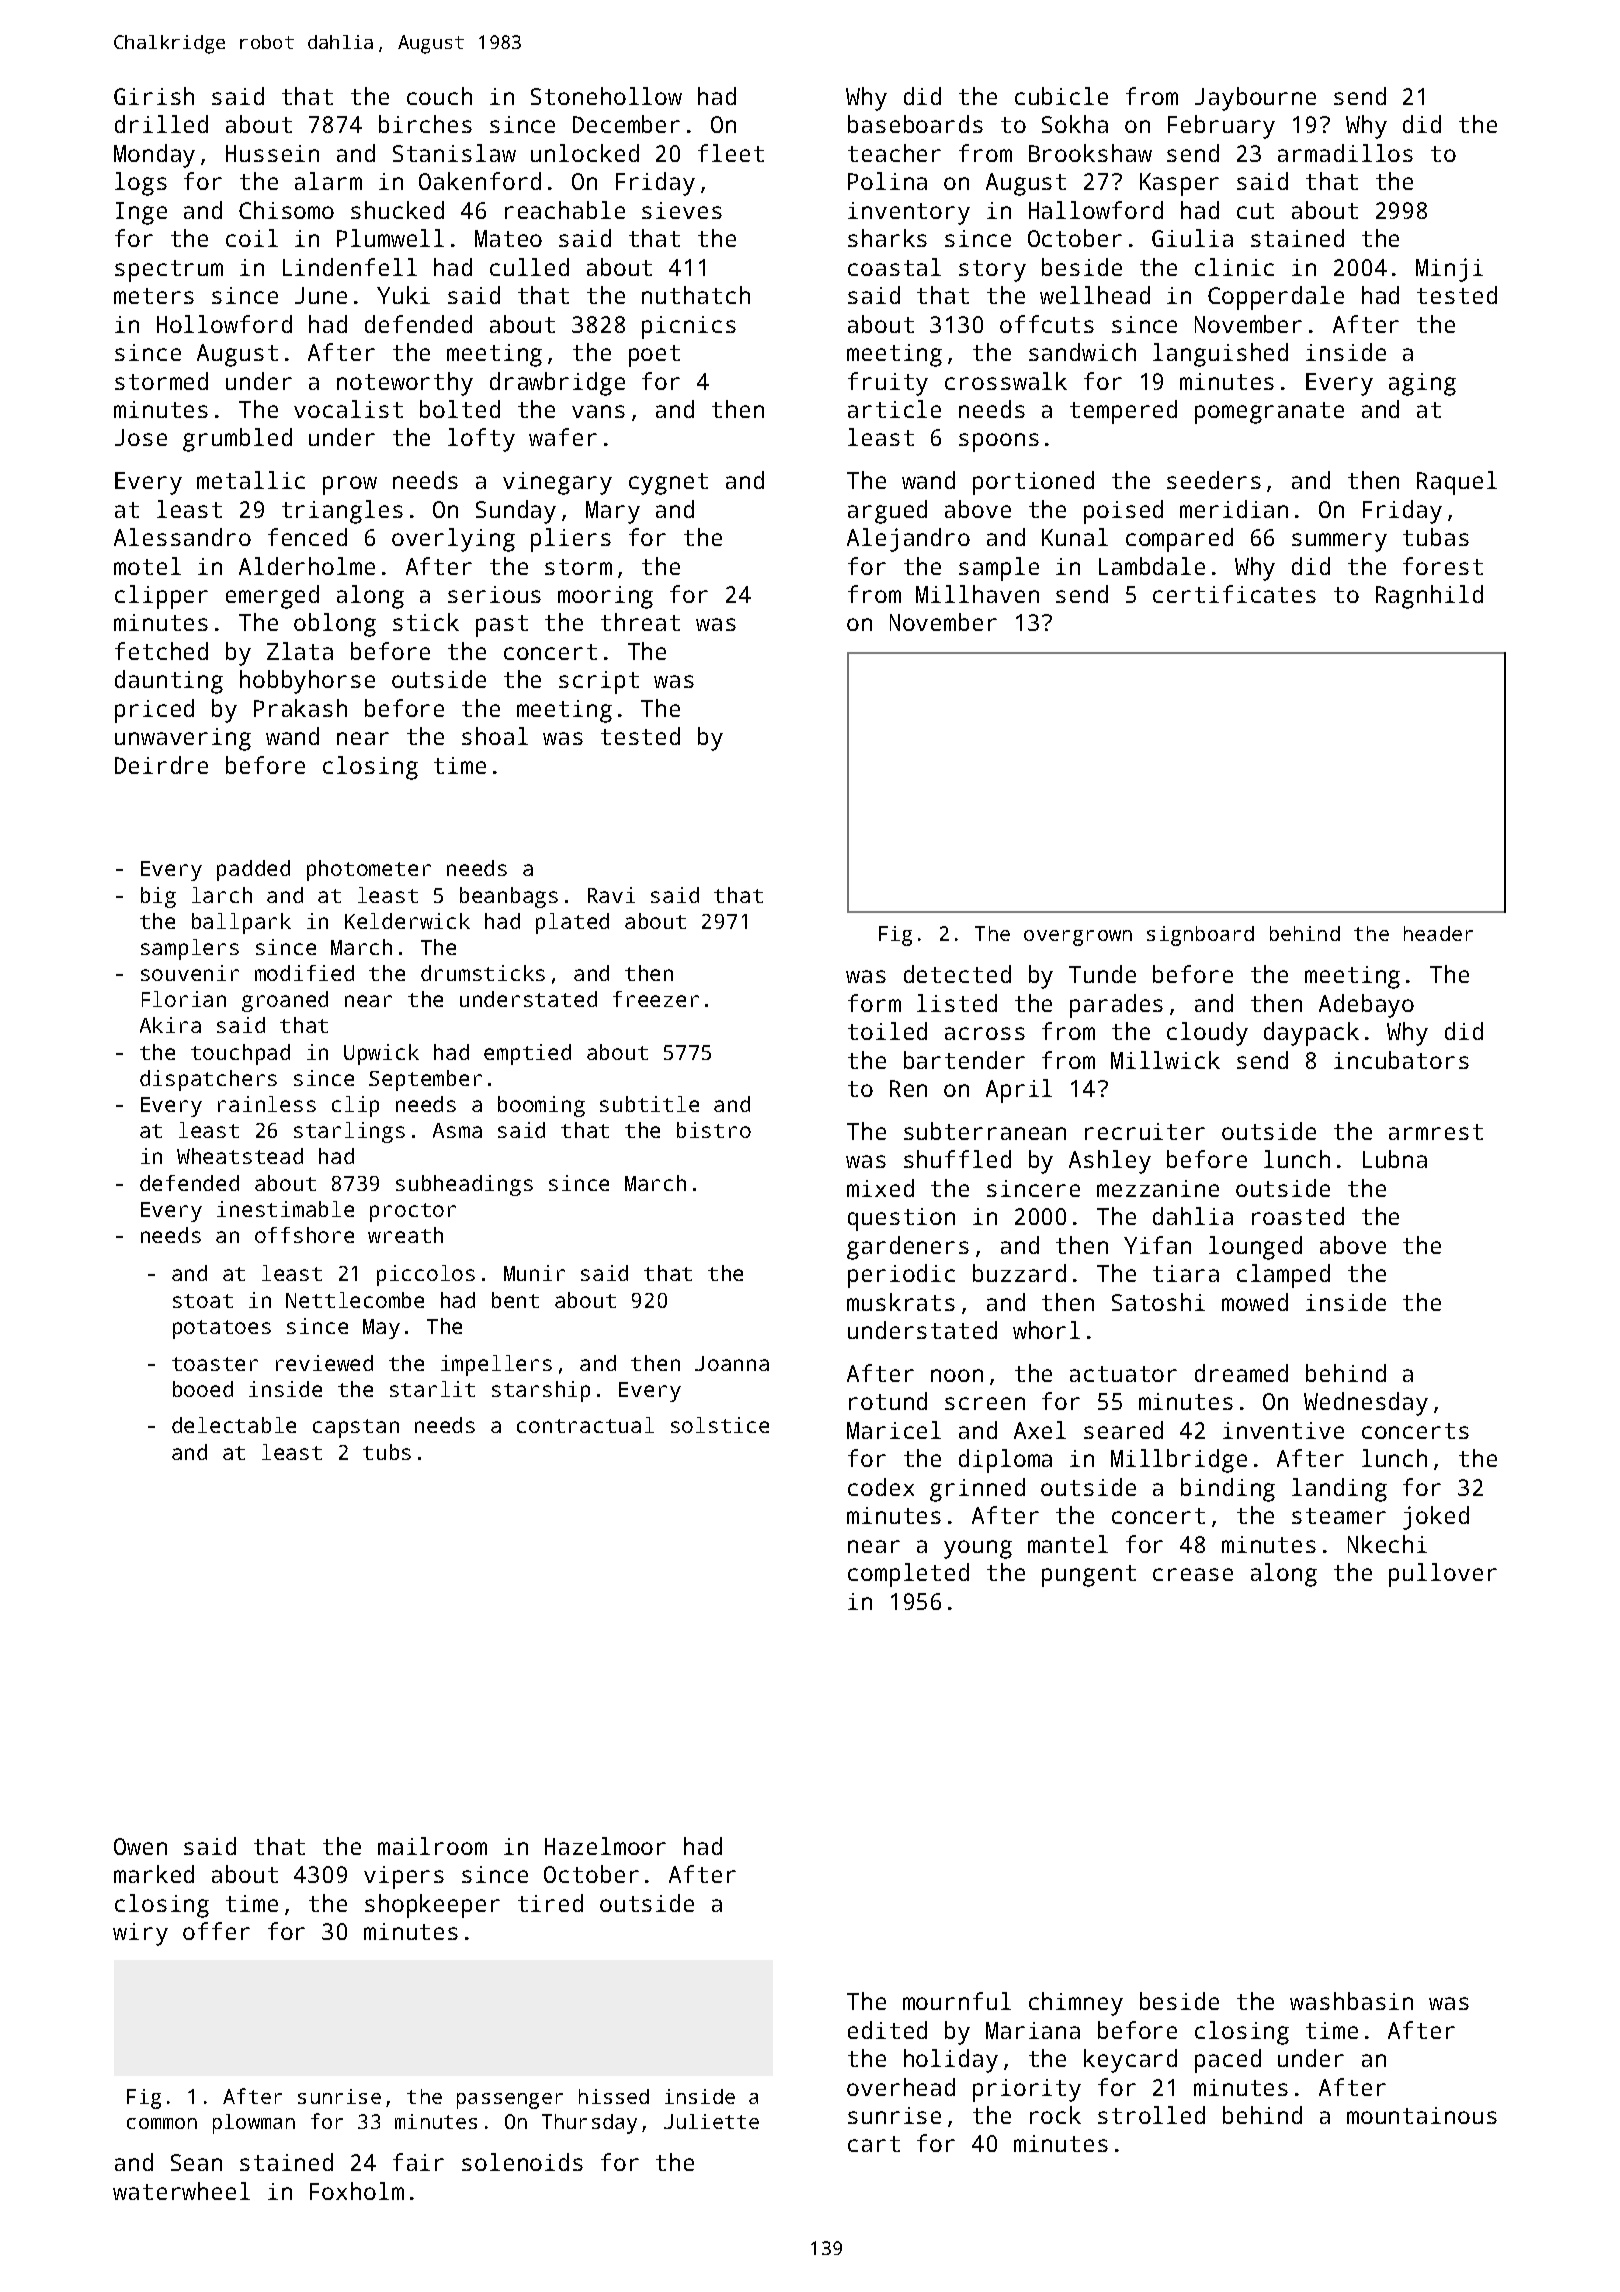 The height and width of the image is (2292, 1620). I want to click on cloudy, so click(1207, 1034).
